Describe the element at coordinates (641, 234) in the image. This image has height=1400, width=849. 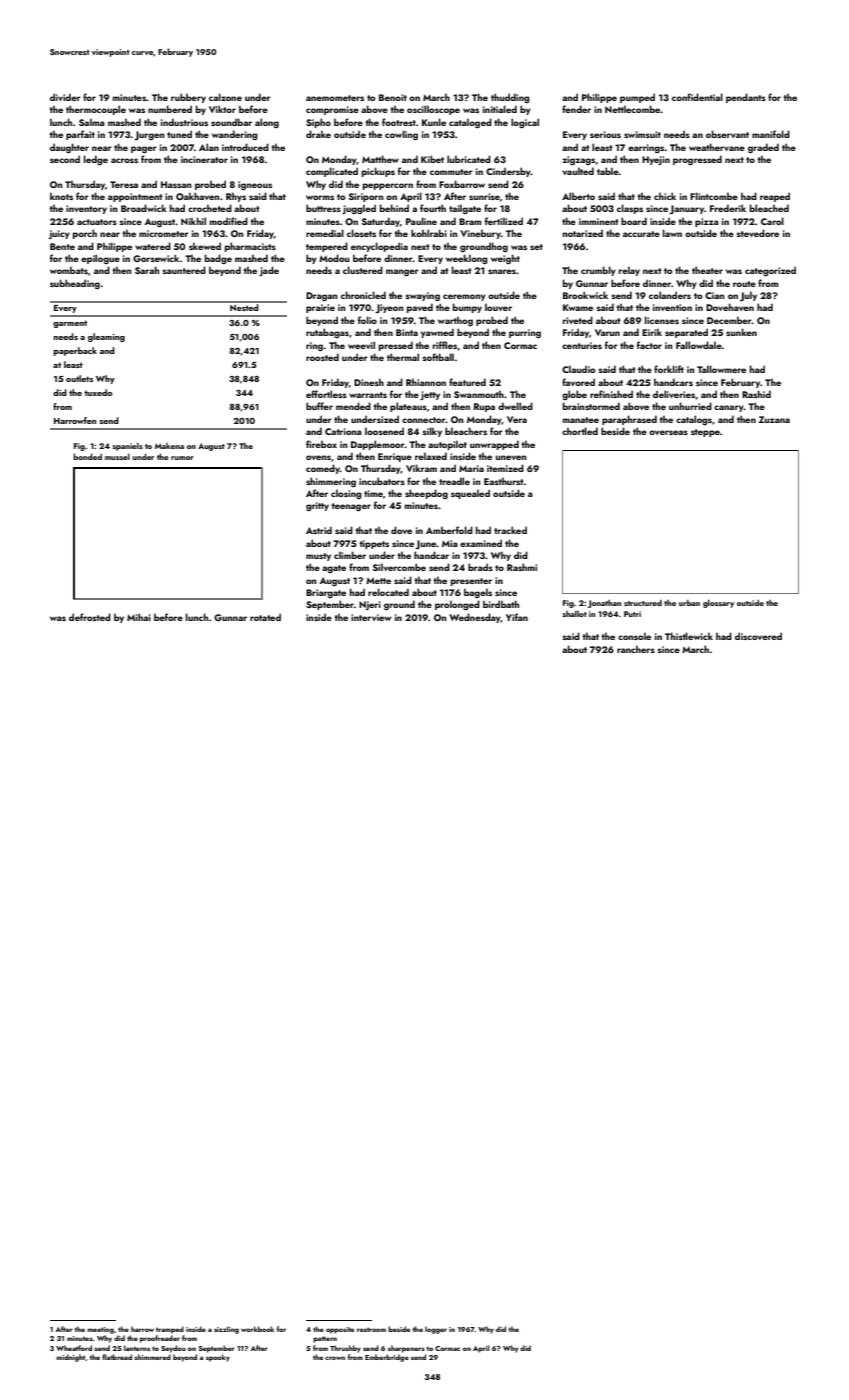
I see `accurate` at that location.
